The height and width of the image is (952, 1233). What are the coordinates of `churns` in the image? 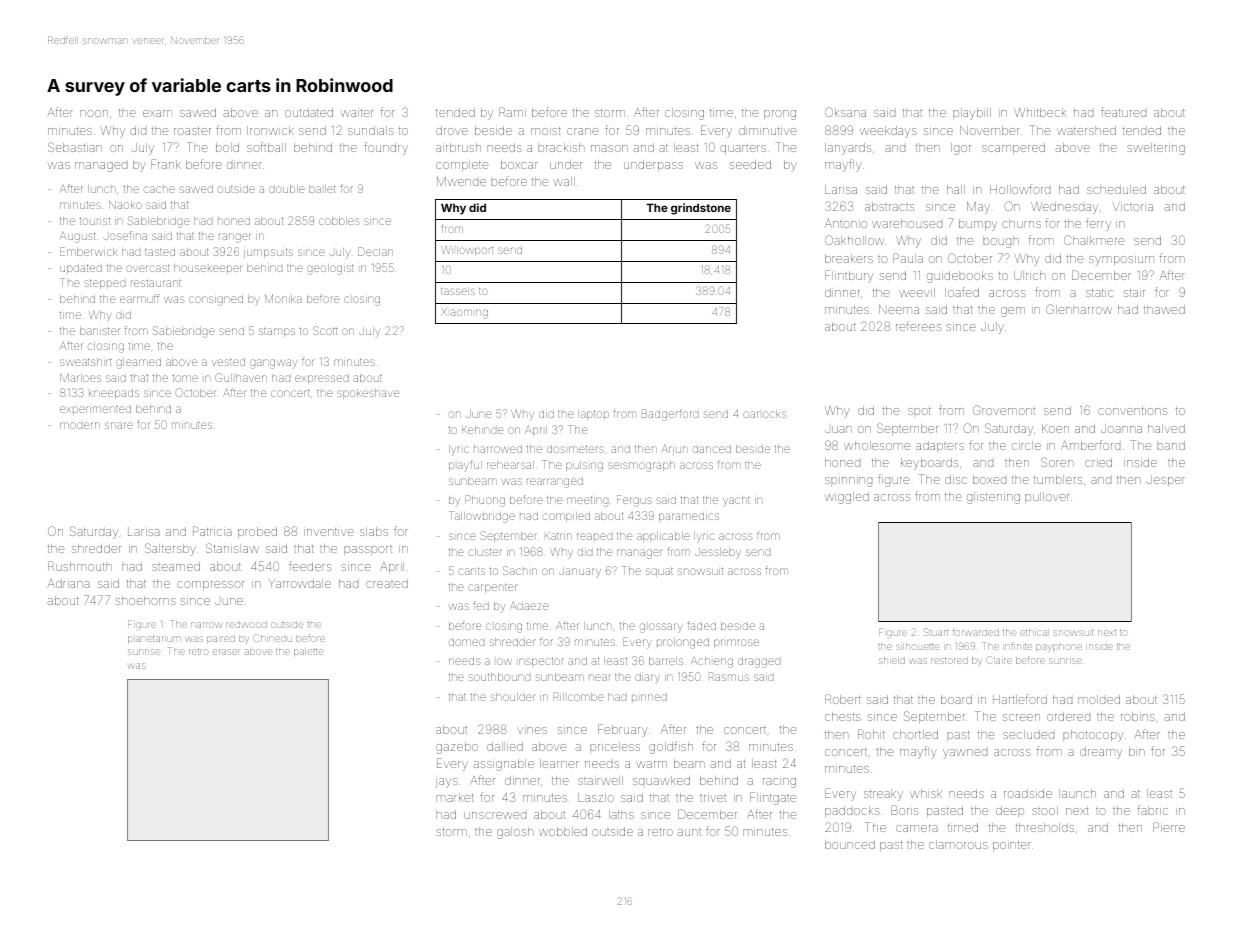 It's located at (1021, 223).
